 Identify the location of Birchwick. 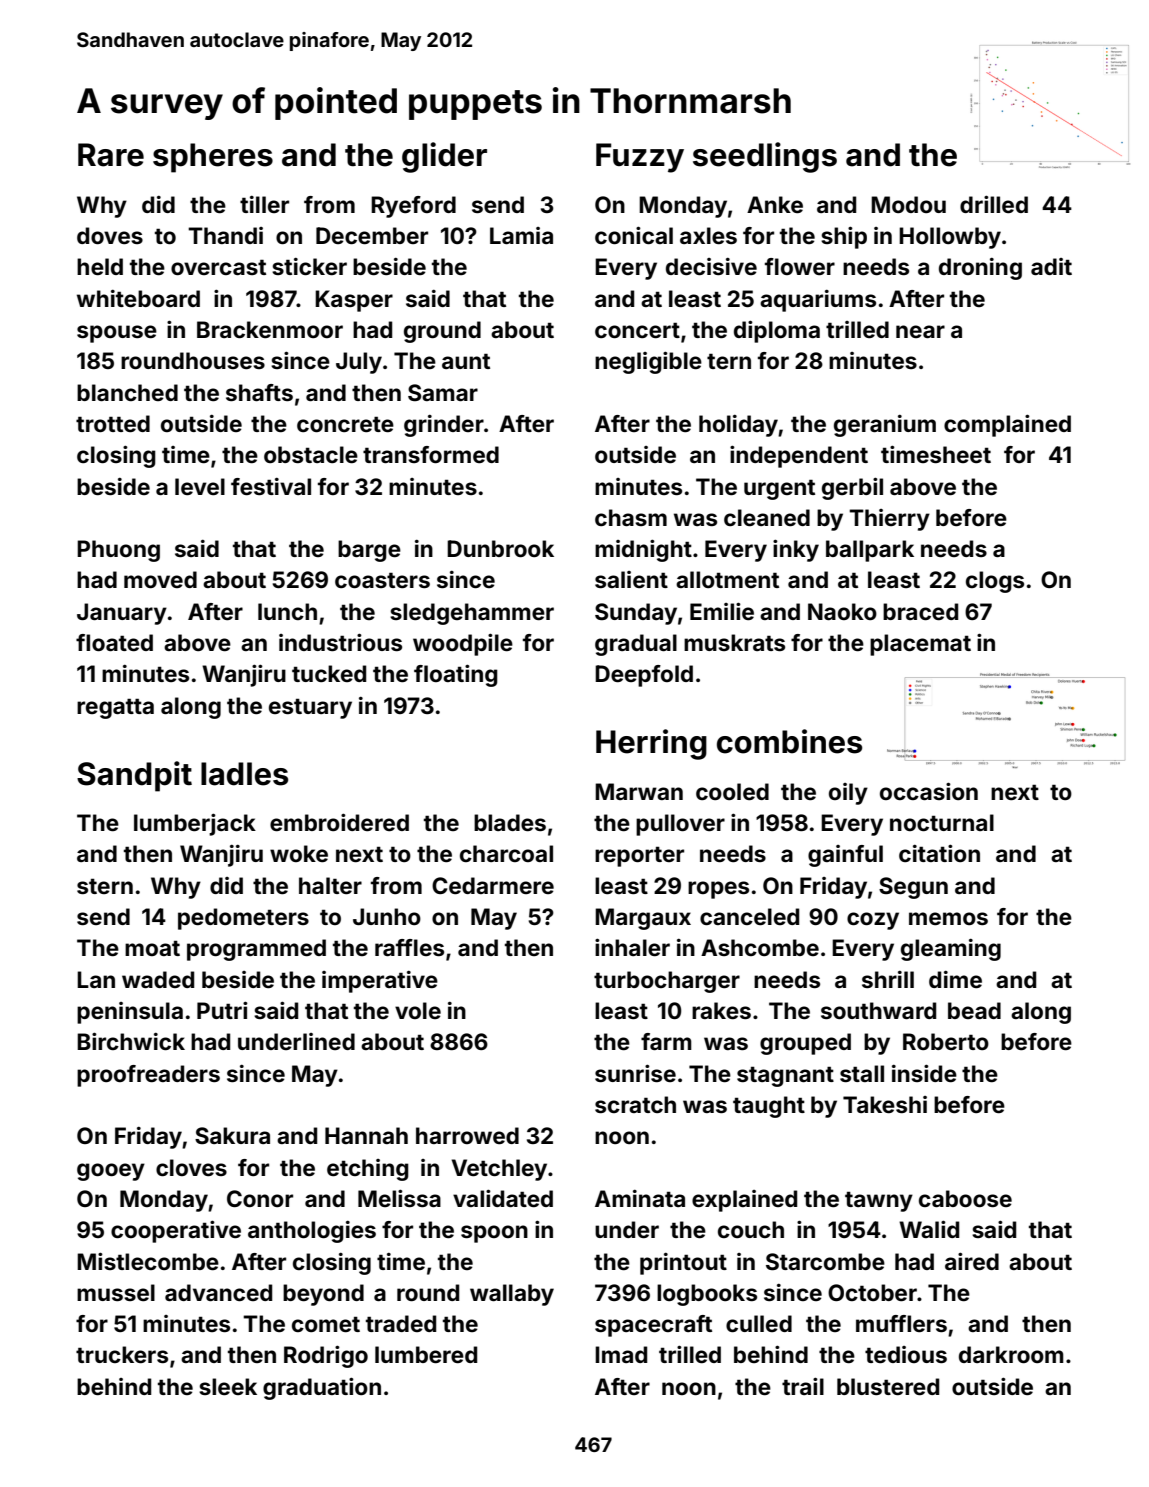
(131, 1041).
